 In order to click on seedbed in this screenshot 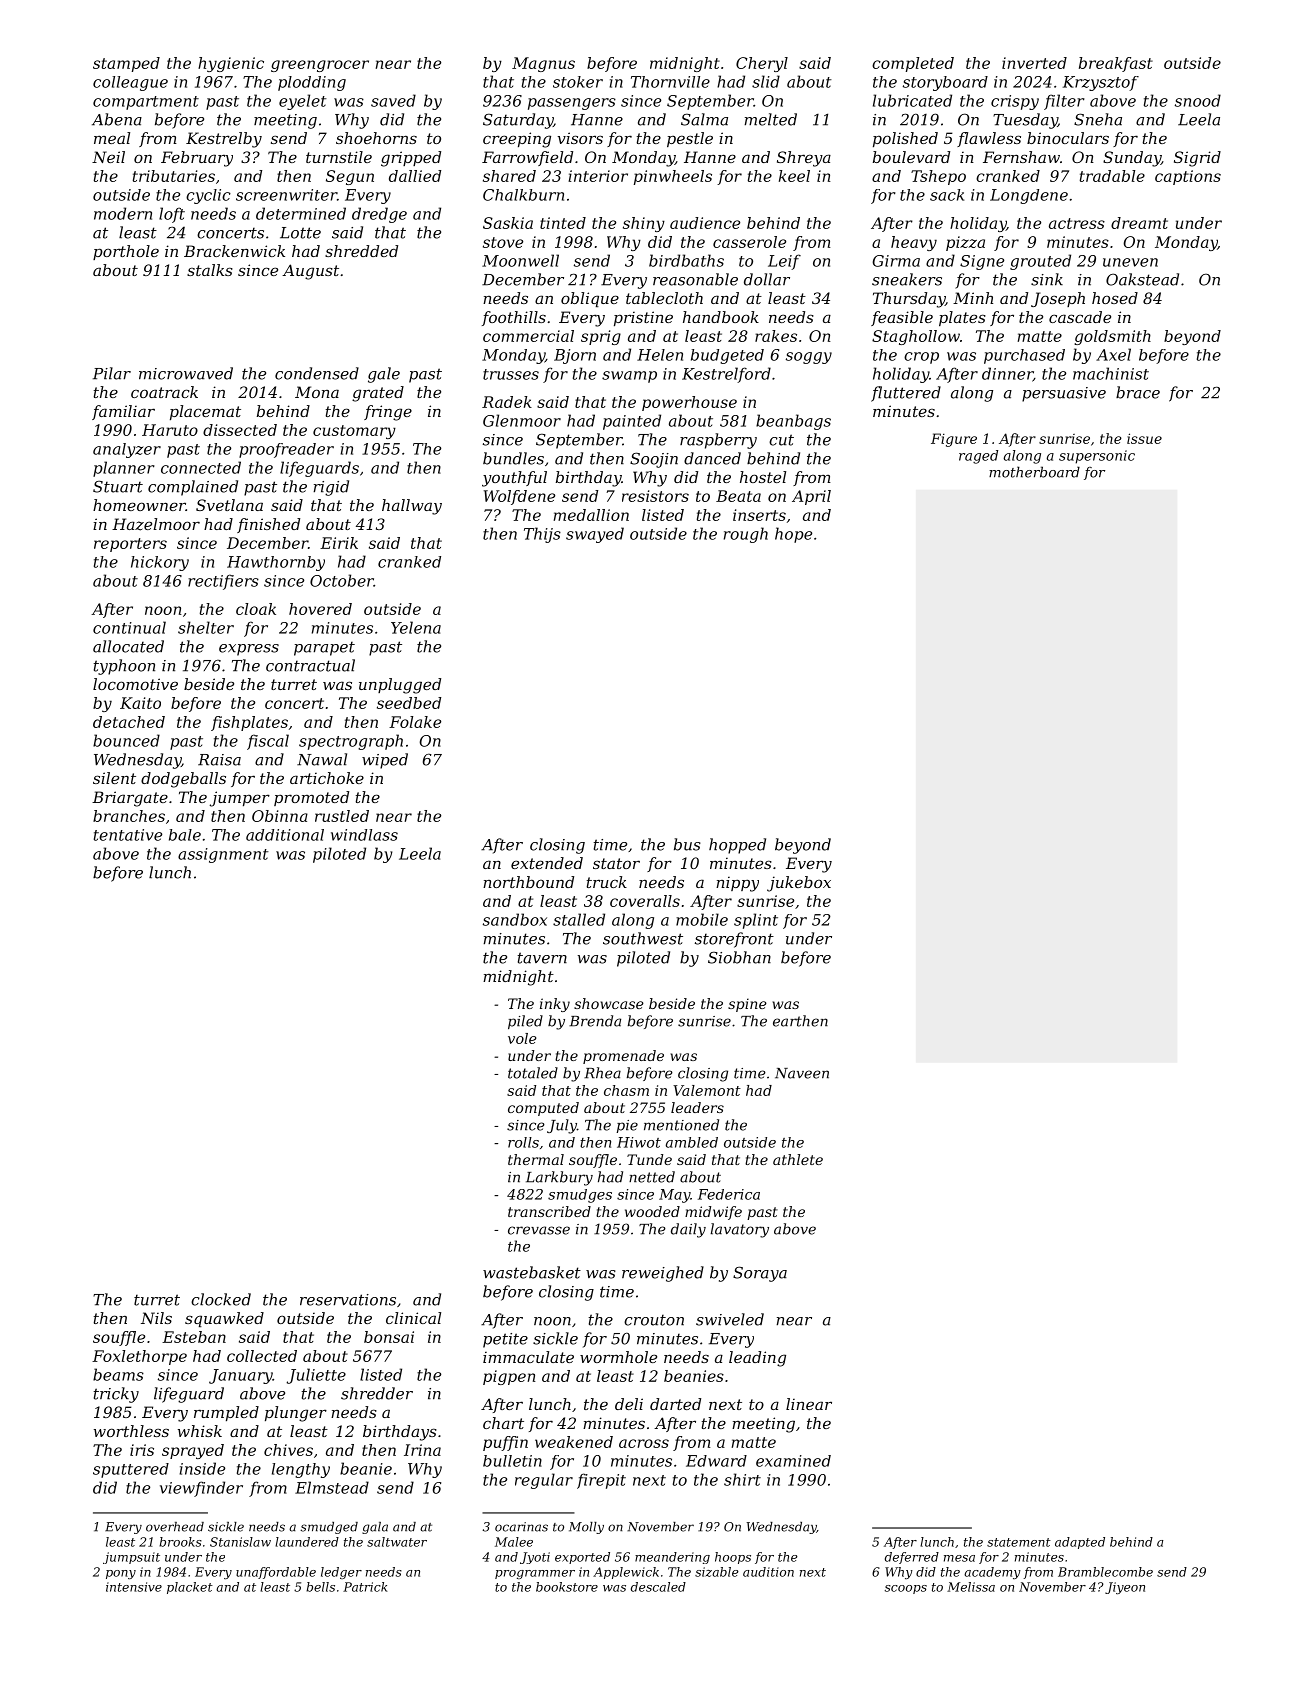, I will do `click(409, 703)`.
